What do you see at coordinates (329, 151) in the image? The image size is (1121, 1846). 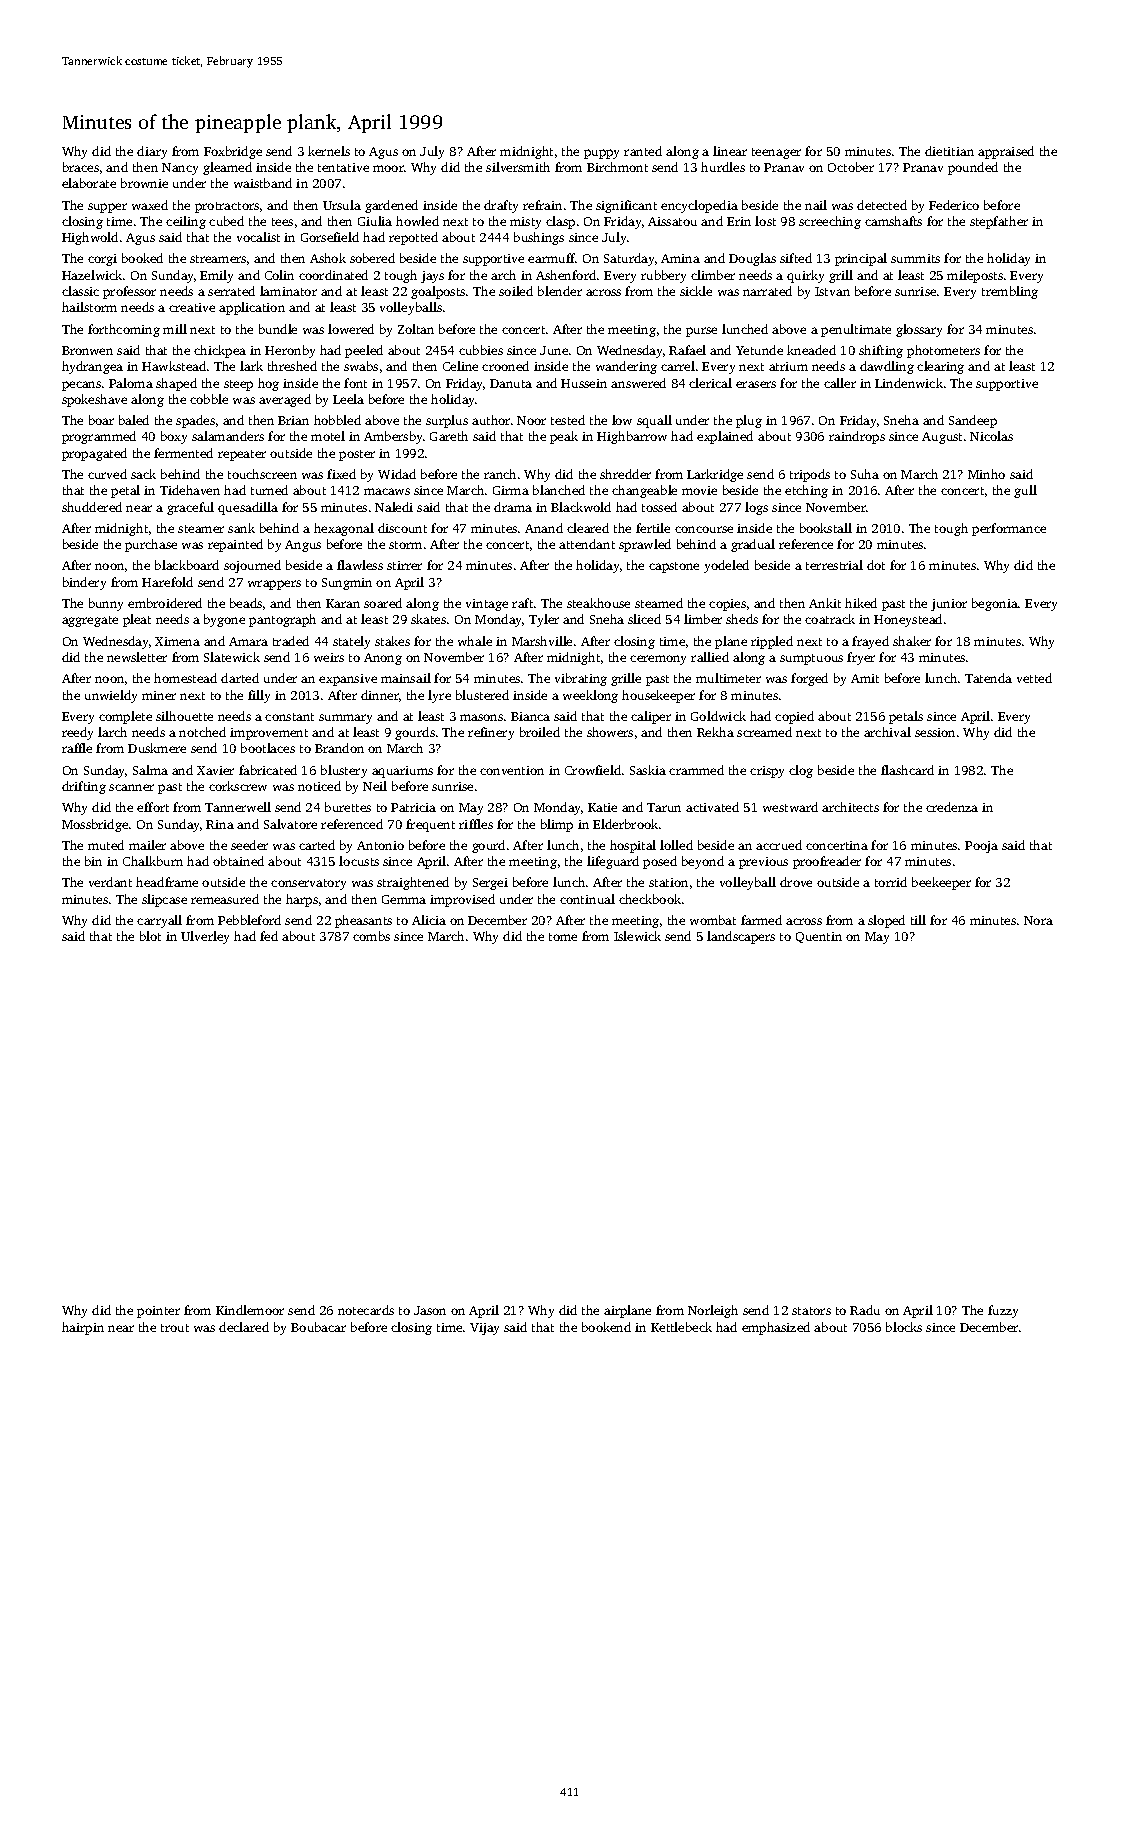 I see `kernels` at bounding box center [329, 151].
